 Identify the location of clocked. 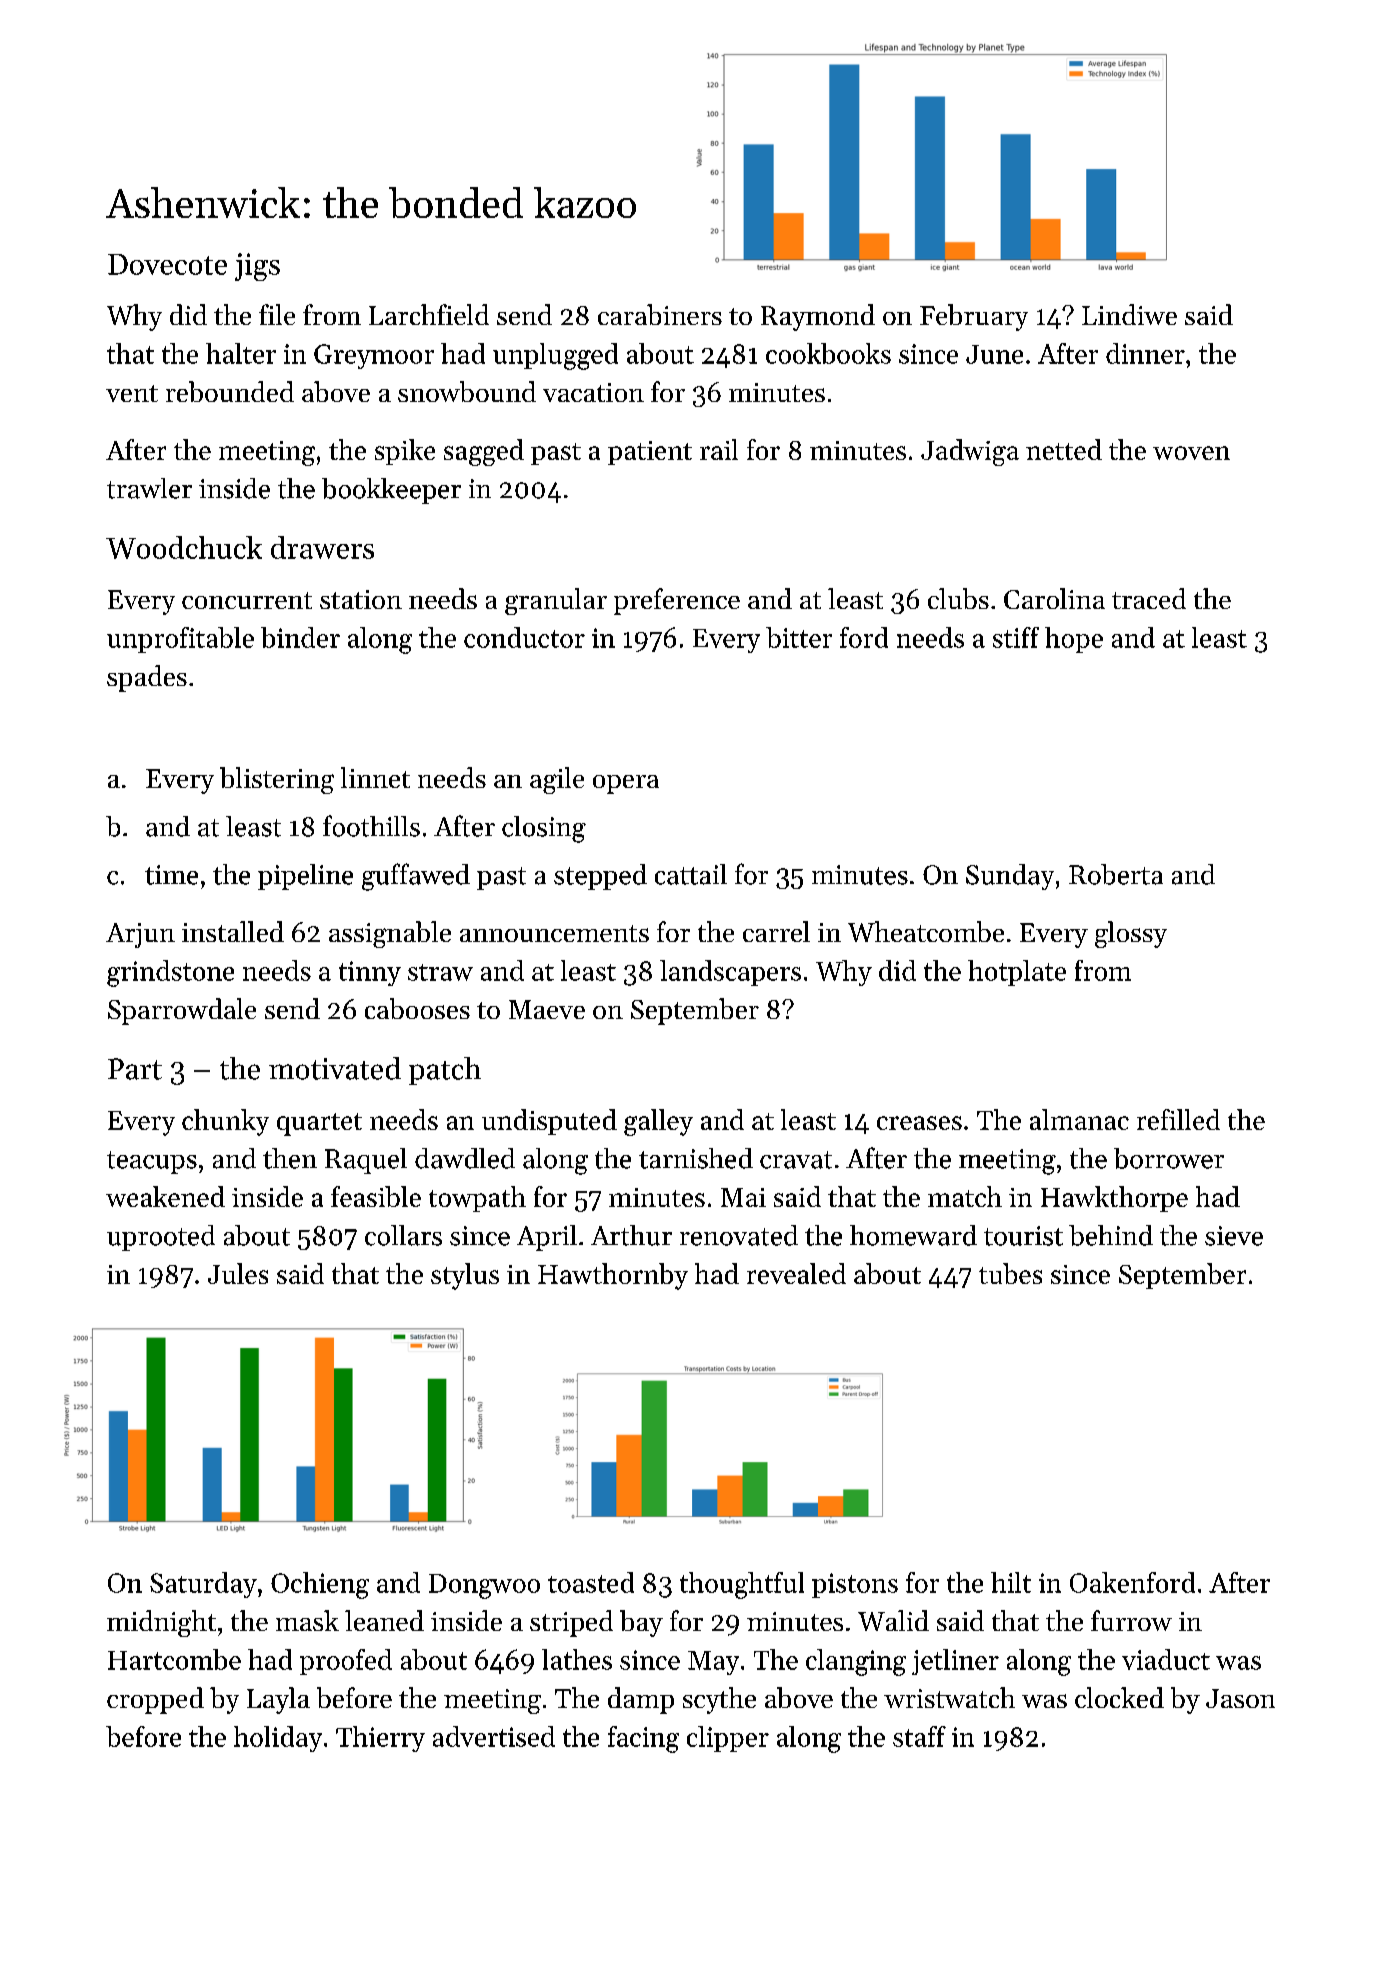
(1119, 1697).
